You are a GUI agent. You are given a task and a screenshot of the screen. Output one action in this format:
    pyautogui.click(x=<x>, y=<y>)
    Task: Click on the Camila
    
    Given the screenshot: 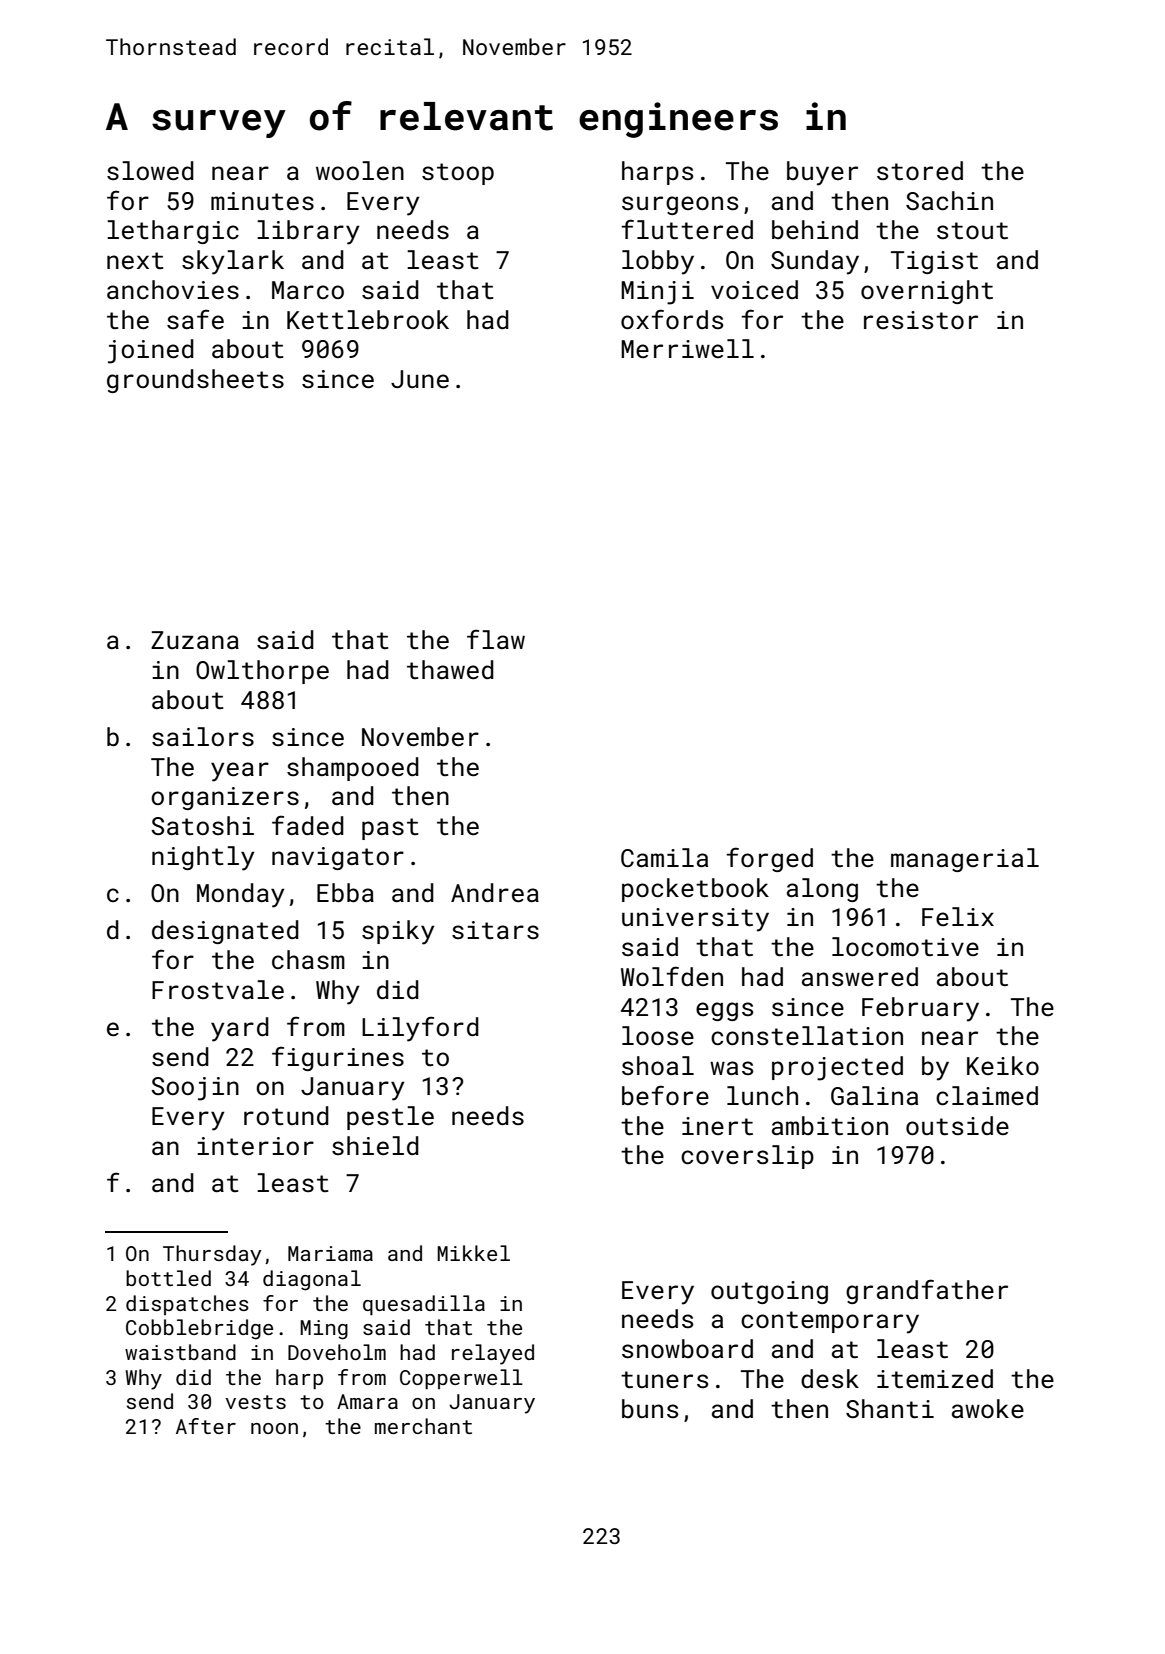 What is the action you would take?
    pyautogui.click(x=664, y=858)
